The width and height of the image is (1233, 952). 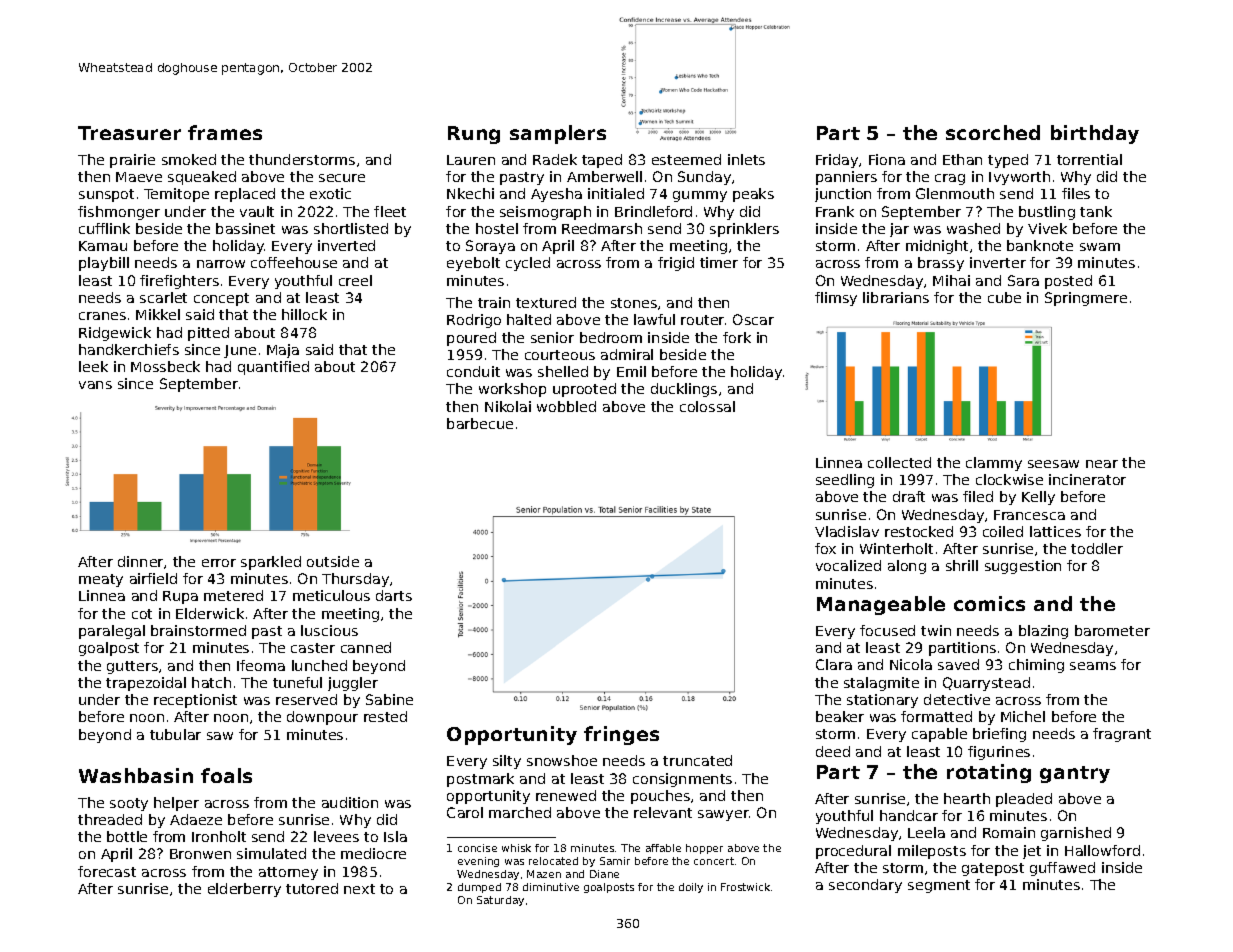 I want to click on inlets, so click(x=746, y=159).
